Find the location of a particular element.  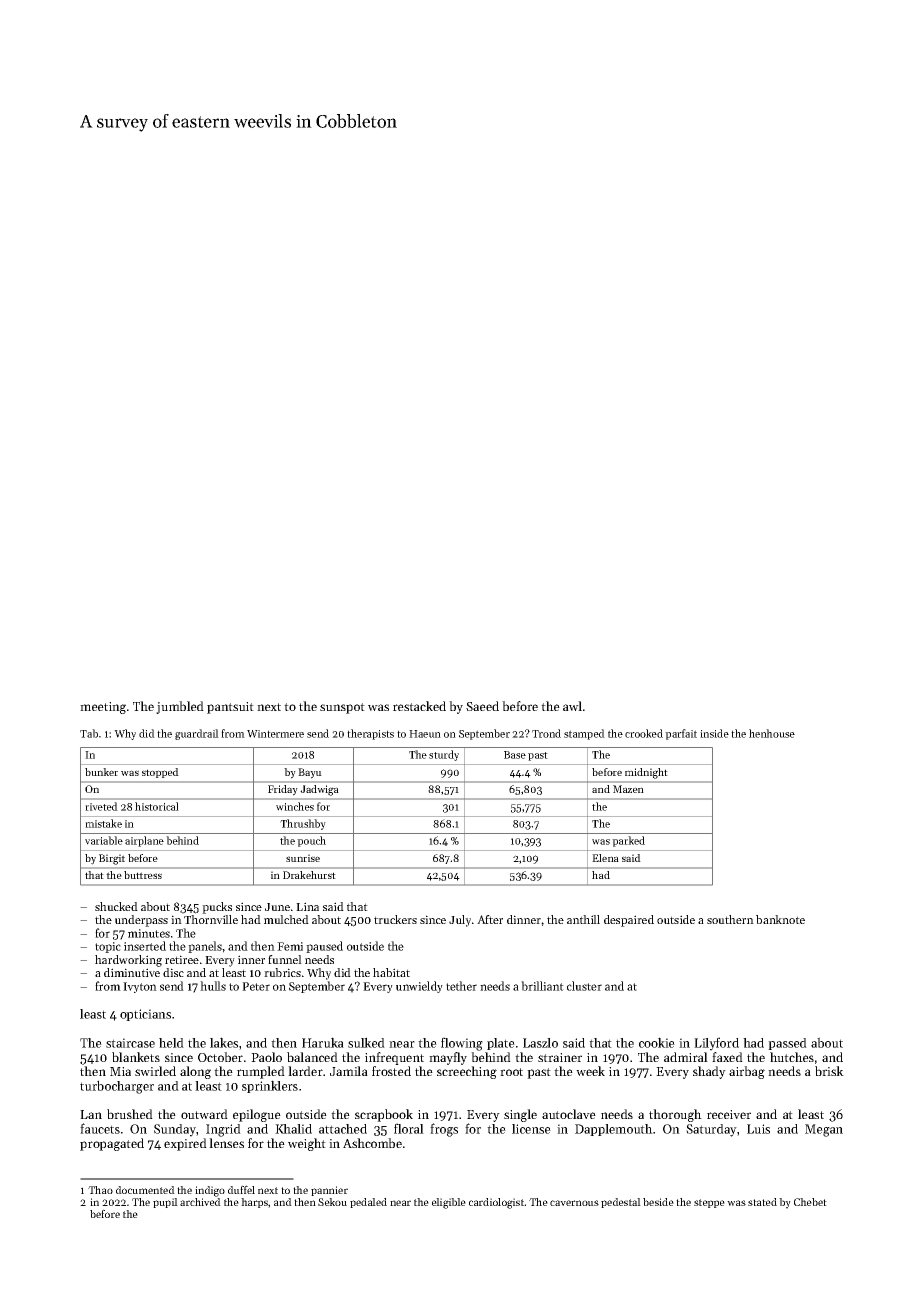

Thao is located at coordinates (100, 1190).
